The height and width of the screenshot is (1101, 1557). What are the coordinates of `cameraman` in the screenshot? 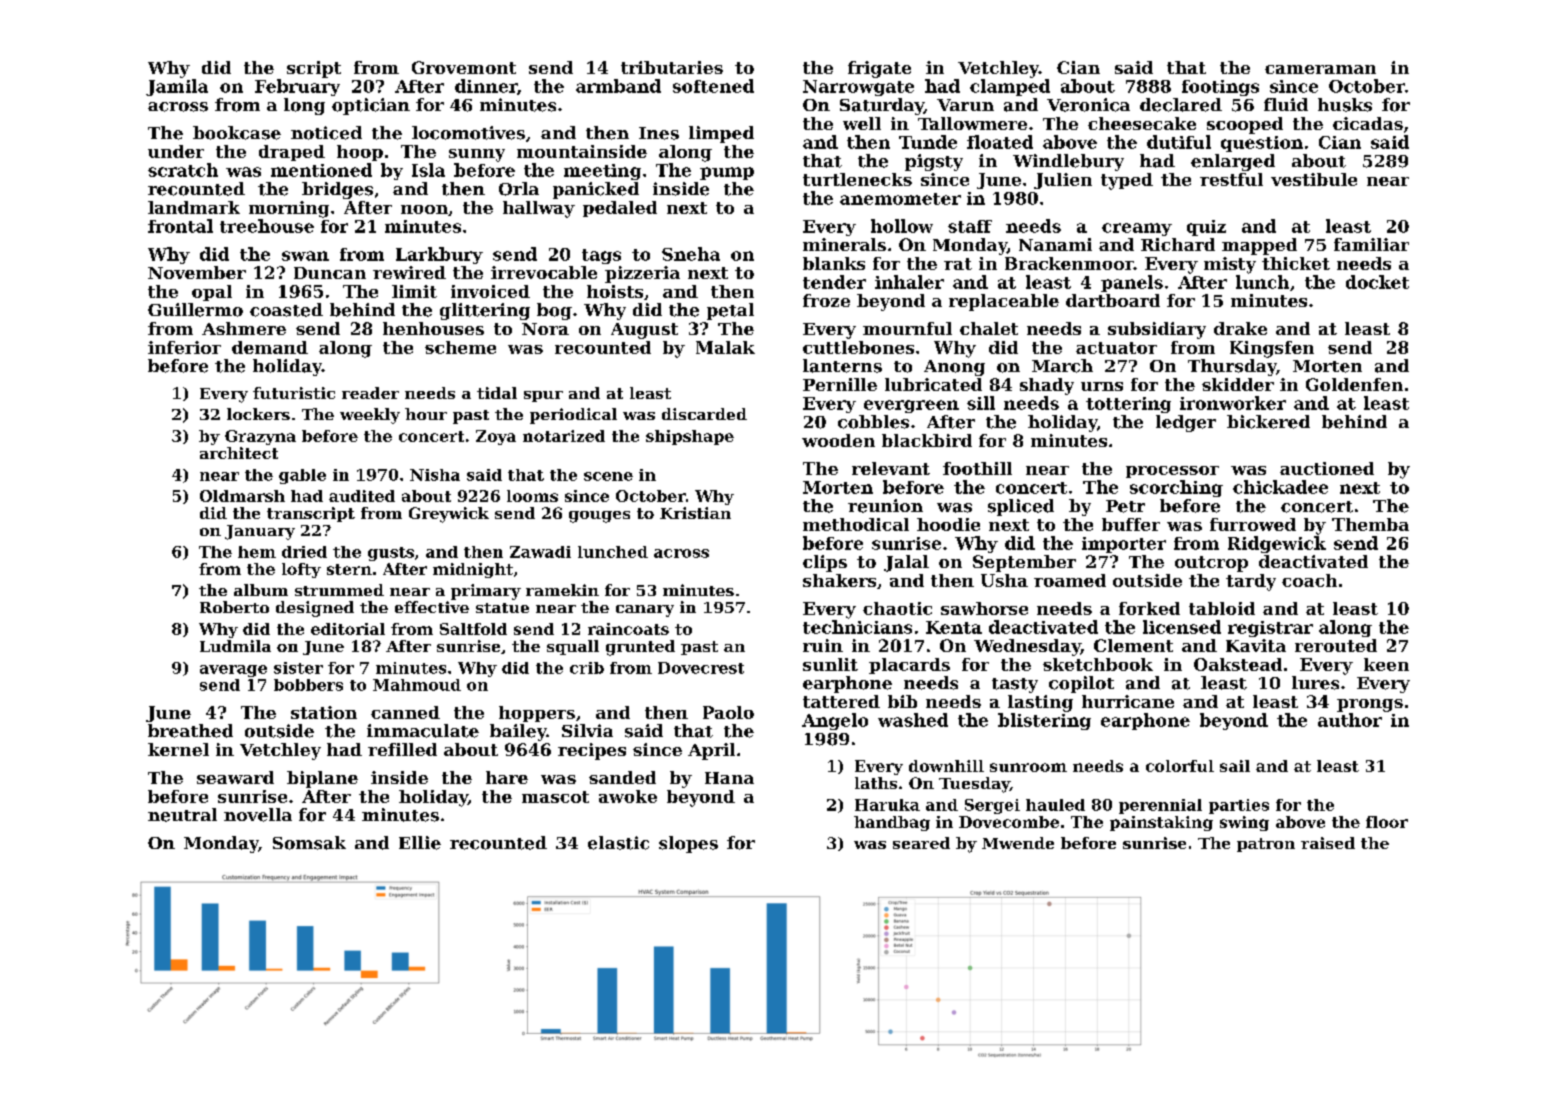 It's located at (1320, 69).
